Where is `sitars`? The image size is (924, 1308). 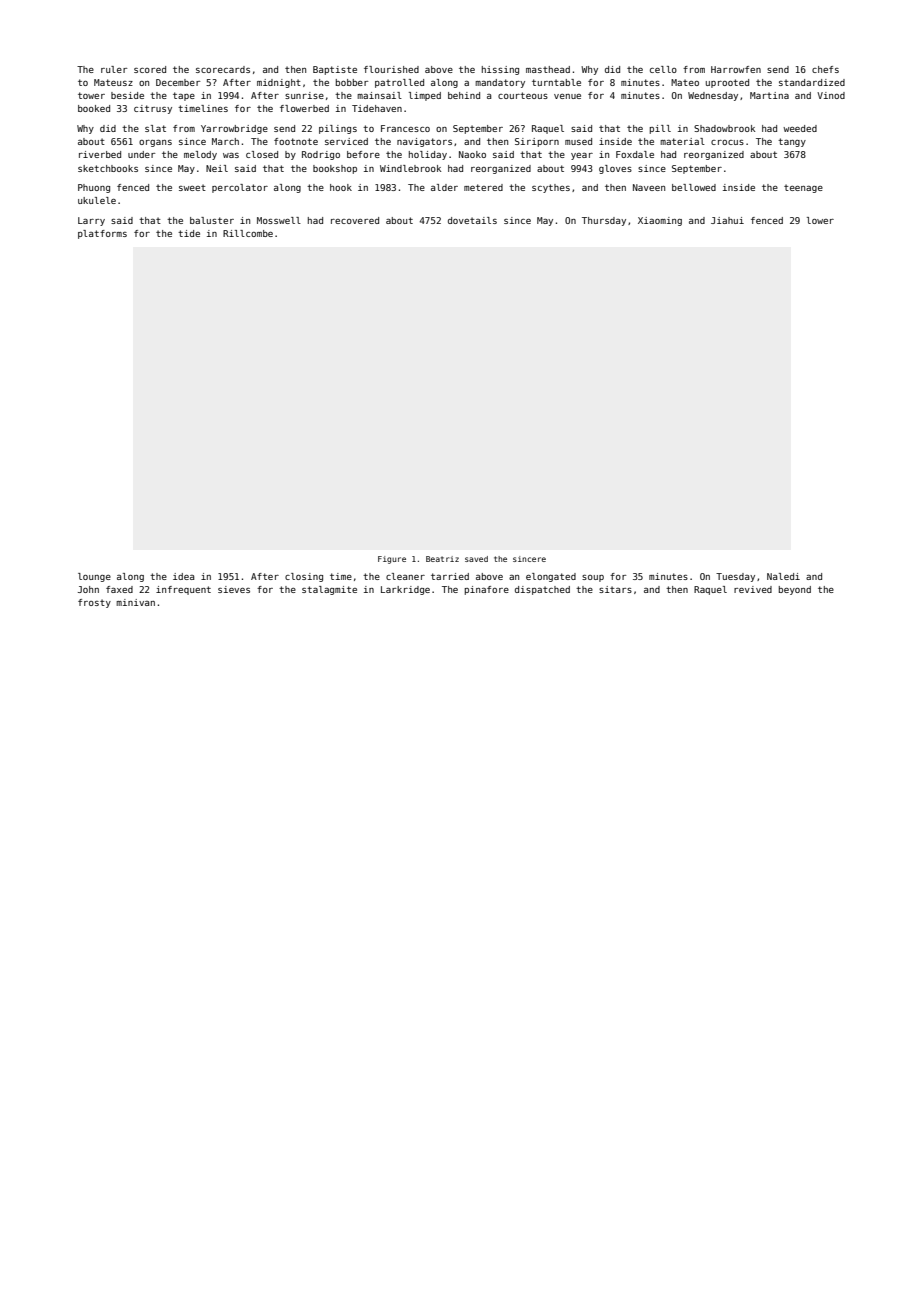
sitars is located at coordinates (615, 589).
